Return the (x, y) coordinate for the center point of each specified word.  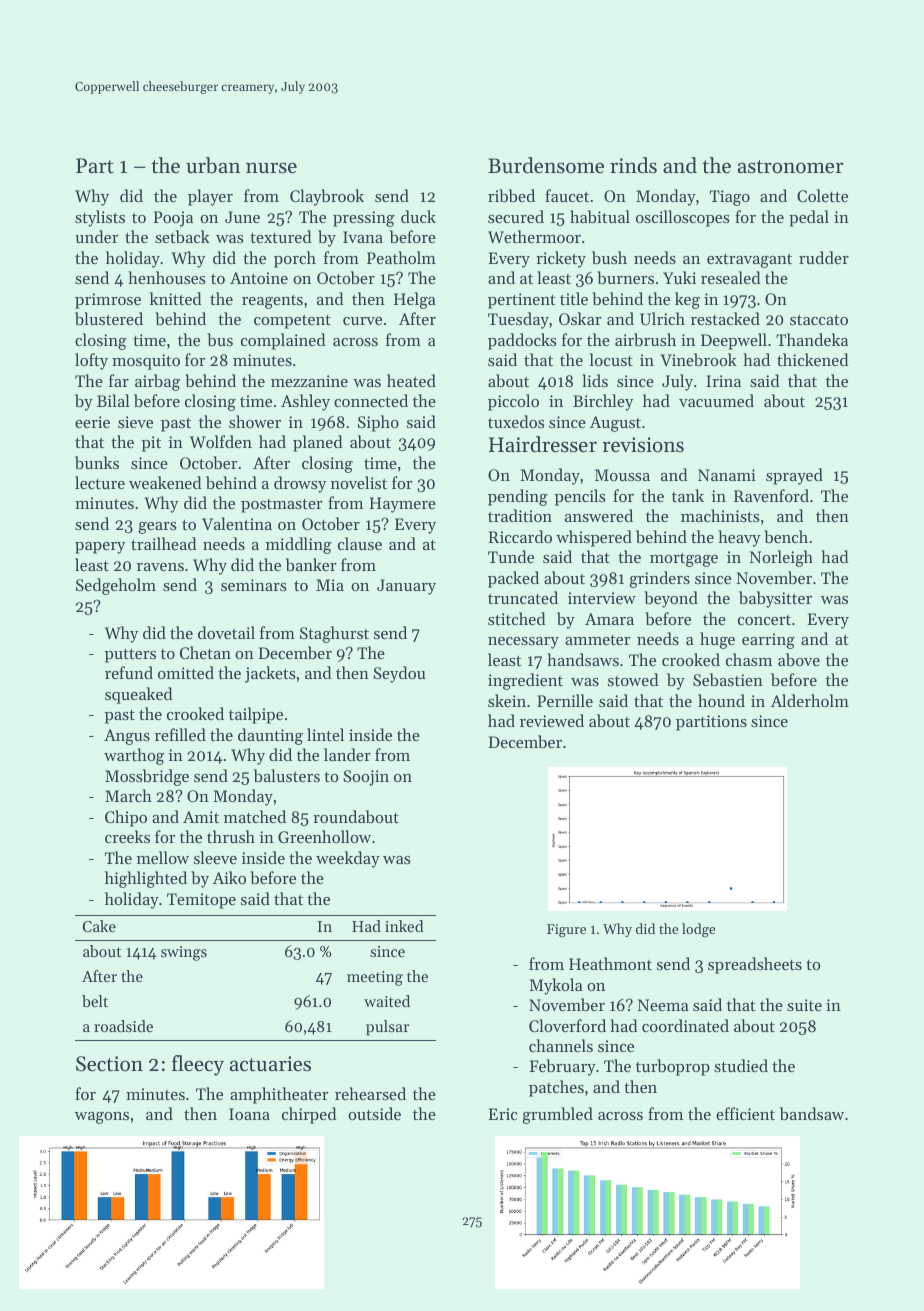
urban (213, 165)
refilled (180, 734)
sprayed (794, 476)
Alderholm (810, 700)
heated (411, 380)
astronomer (790, 167)
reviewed (552, 720)
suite (804, 1005)
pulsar (387, 1028)
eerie (92, 422)
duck (418, 216)
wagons (102, 1118)
